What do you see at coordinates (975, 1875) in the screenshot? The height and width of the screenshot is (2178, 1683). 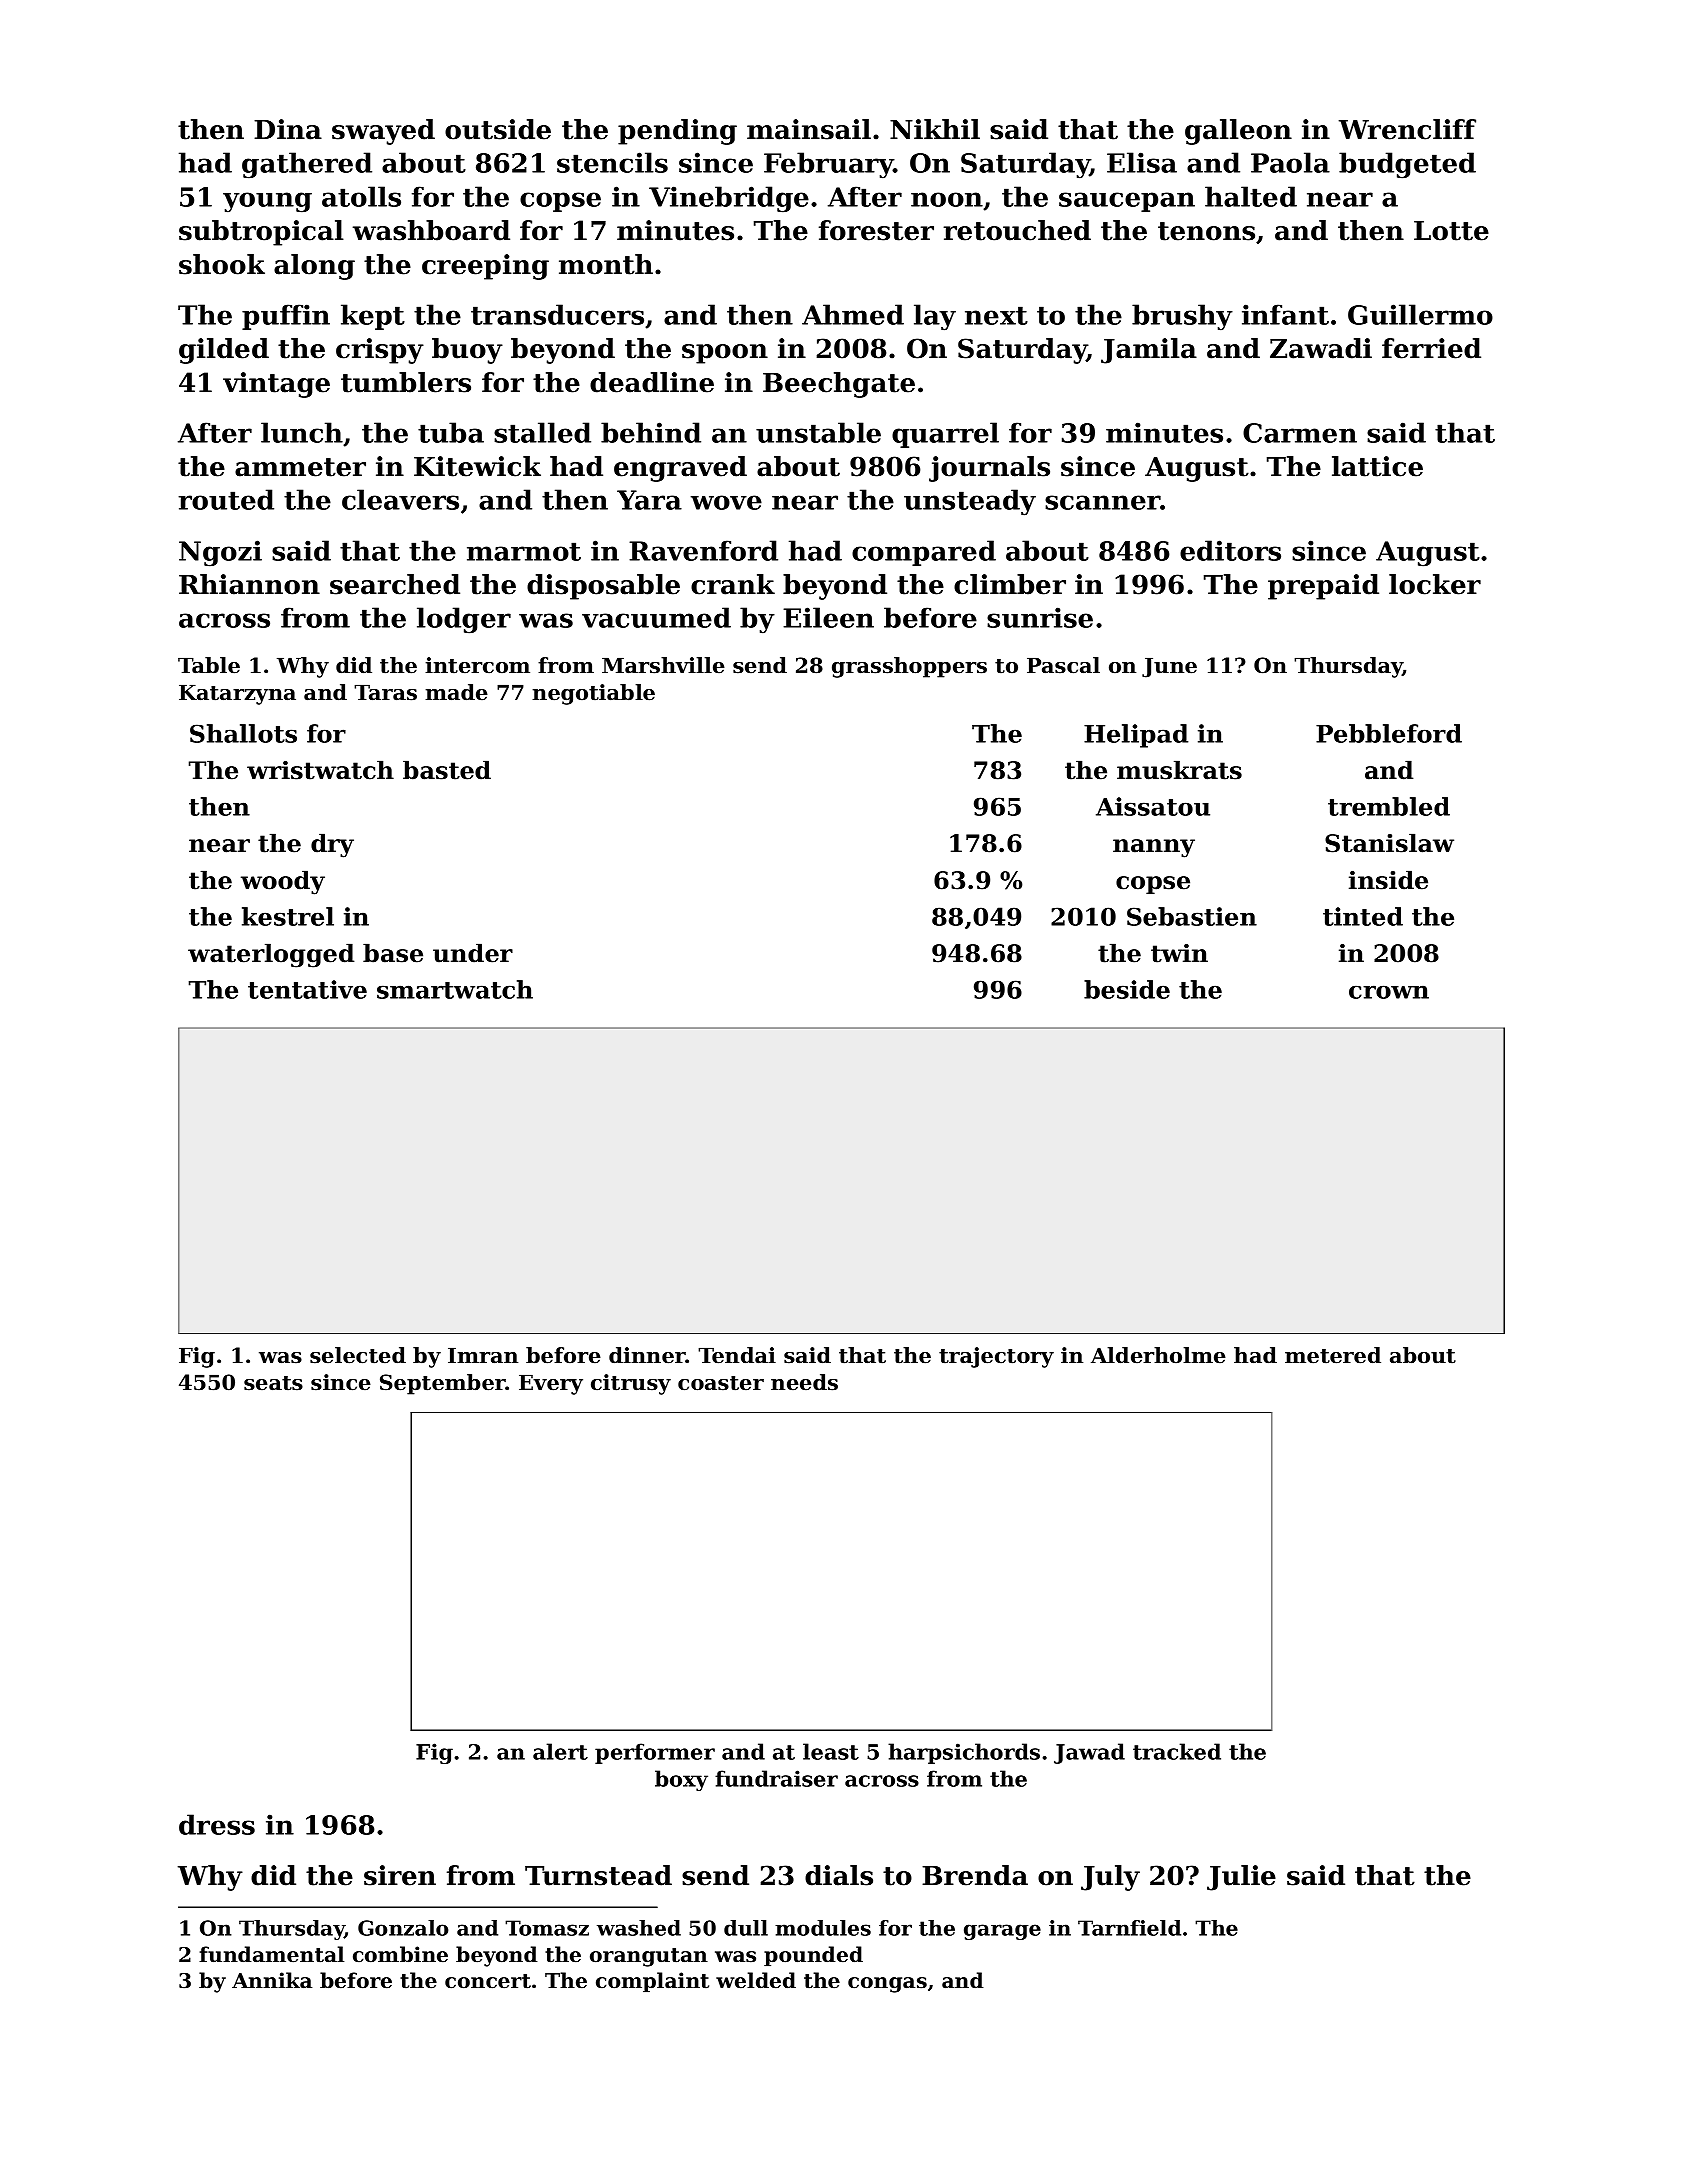 I see `Brenda` at bounding box center [975, 1875].
